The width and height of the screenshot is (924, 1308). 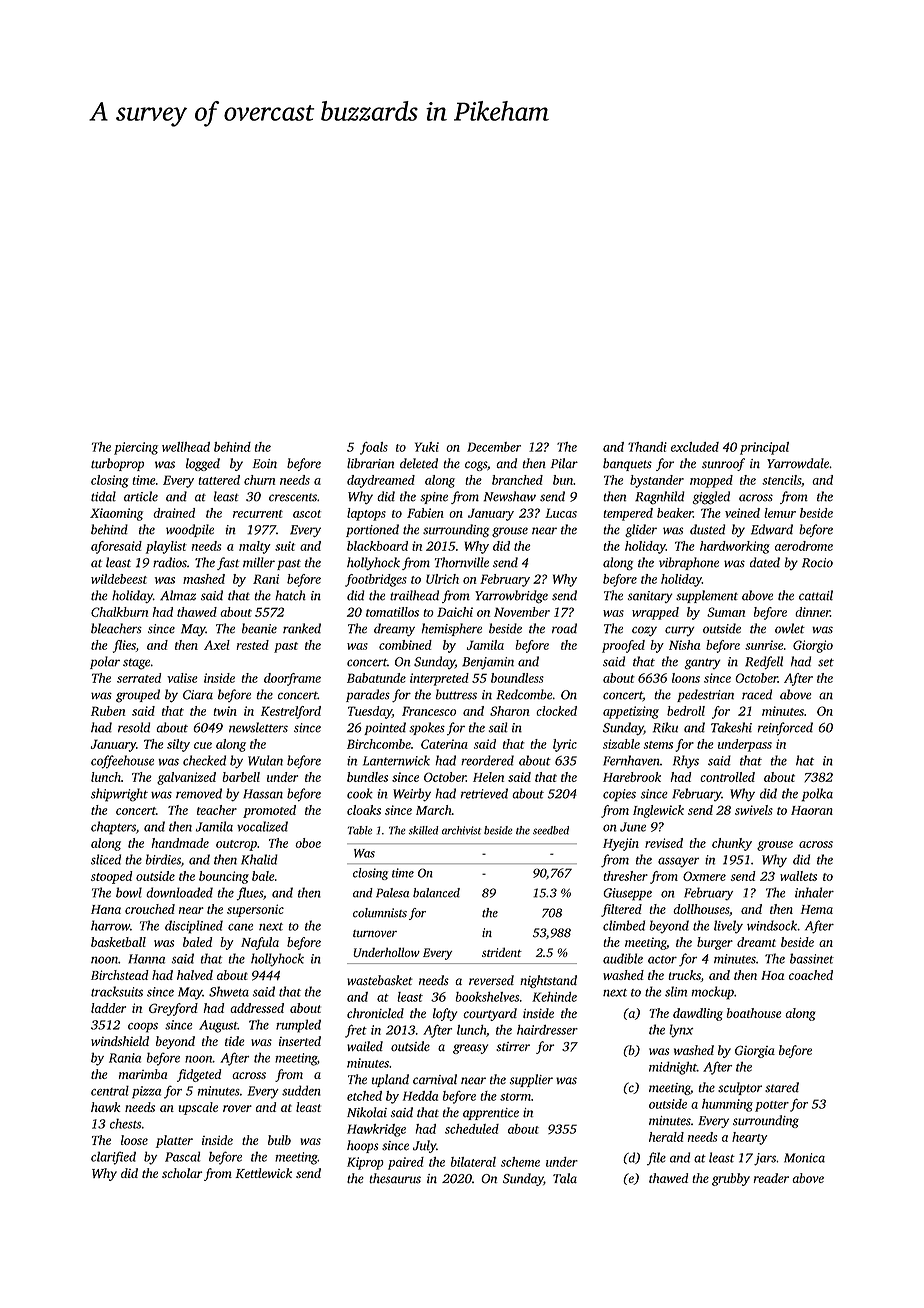 I want to click on harrow, so click(x=110, y=925).
